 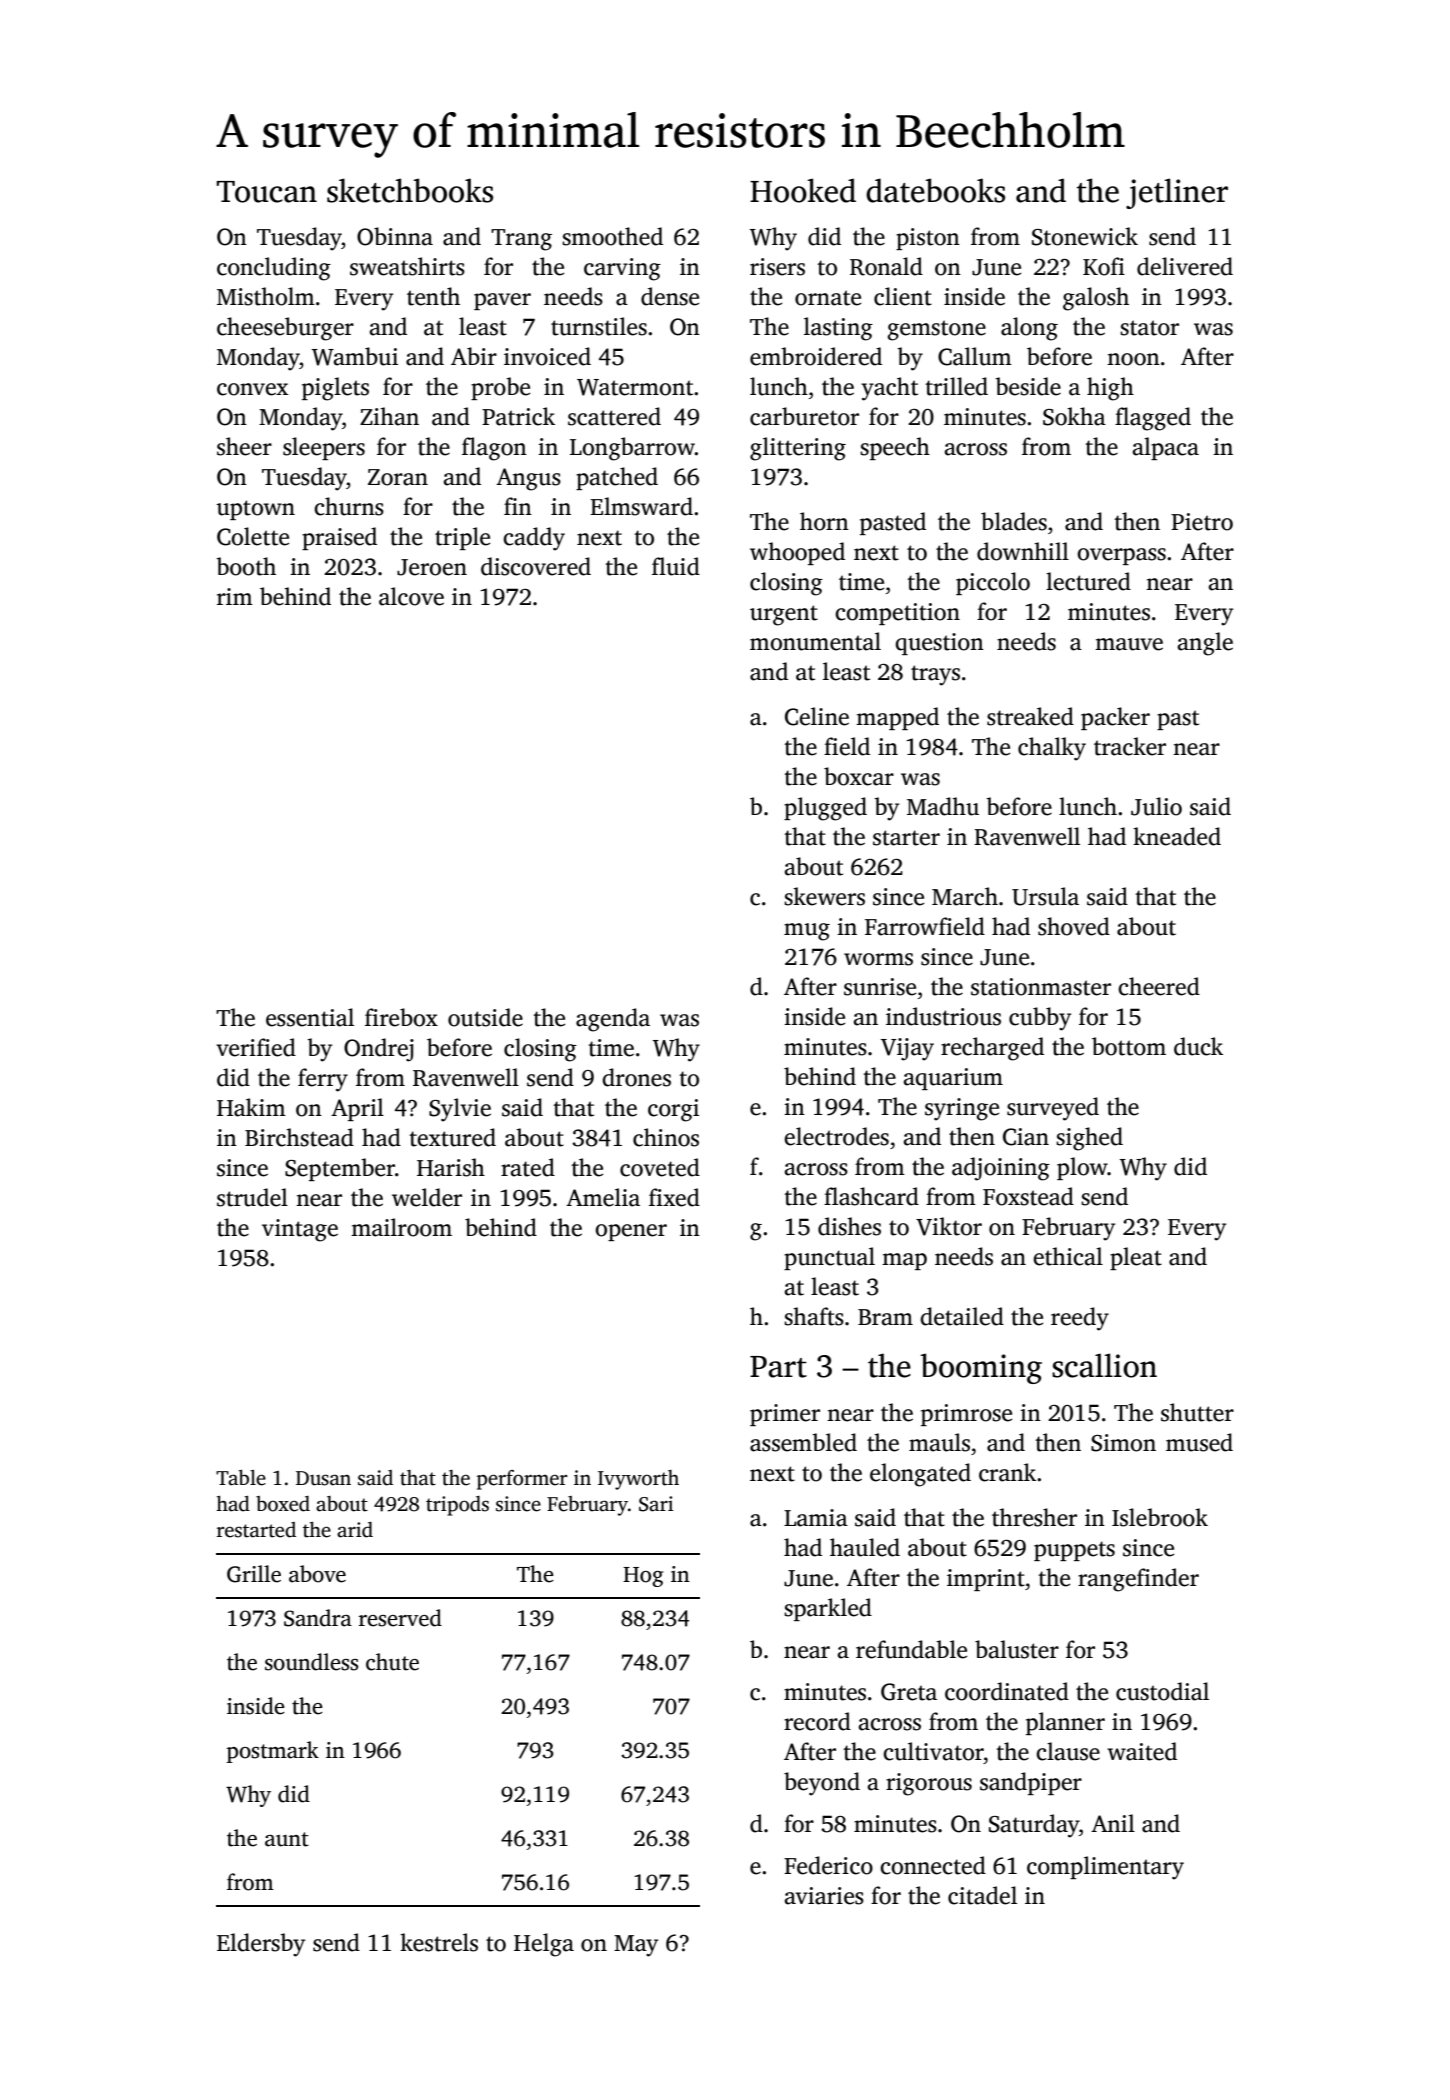 What do you see at coordinates (1088, 581) in the screenshot?
I see `lectured` at bounding box center [1088, 581].
